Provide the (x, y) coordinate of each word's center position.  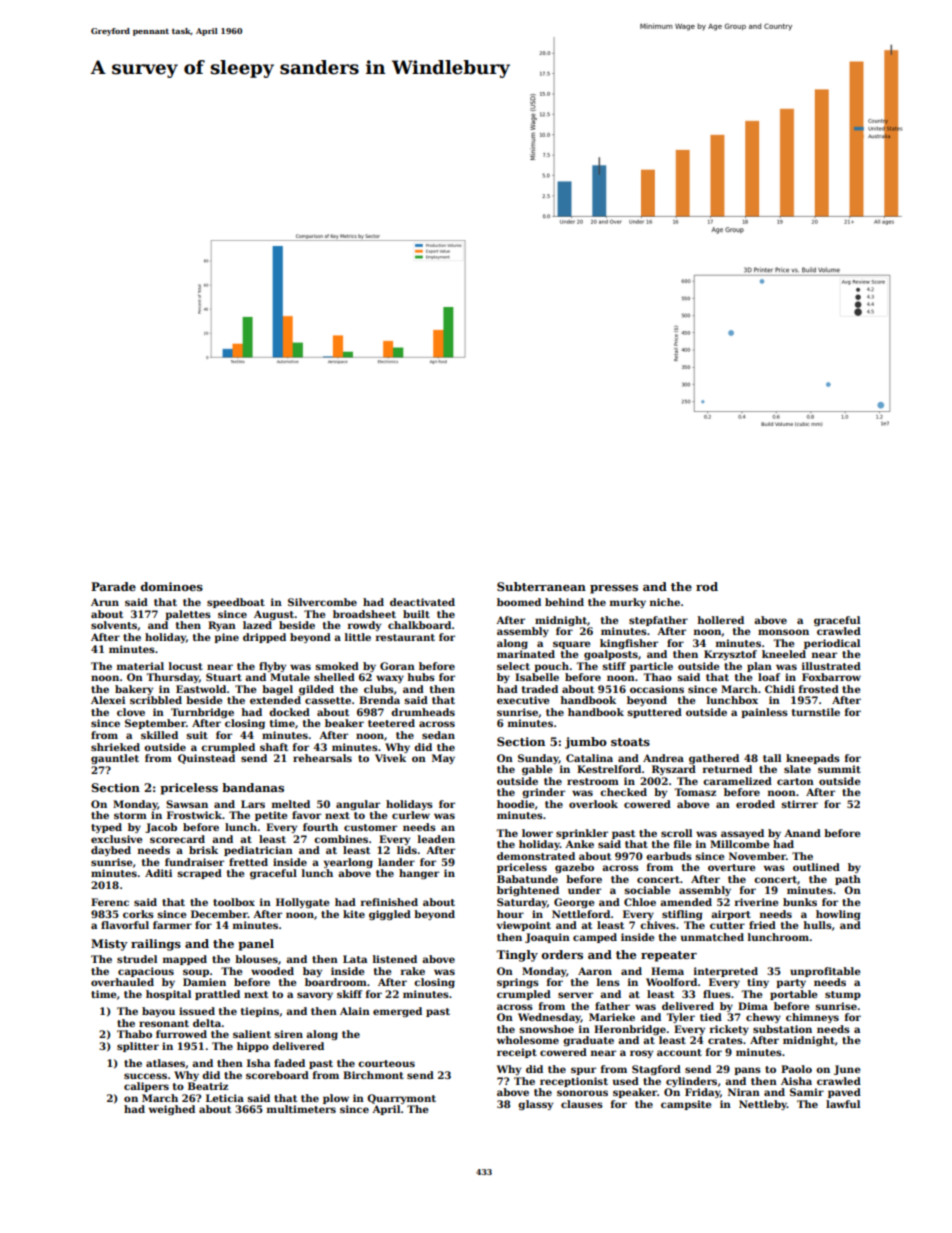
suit (197, 735)
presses (614, 589)
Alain (355, 1011)
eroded (755, 804)
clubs (379, 689)
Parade (113, 586)
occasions (657, 689)
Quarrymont (401, 1099)
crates (725, 1040)
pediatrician (258, 851)
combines (341, 839)
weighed (172, 1110)
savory (315, 996)
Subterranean (541, 586)
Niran (744, 1092)
